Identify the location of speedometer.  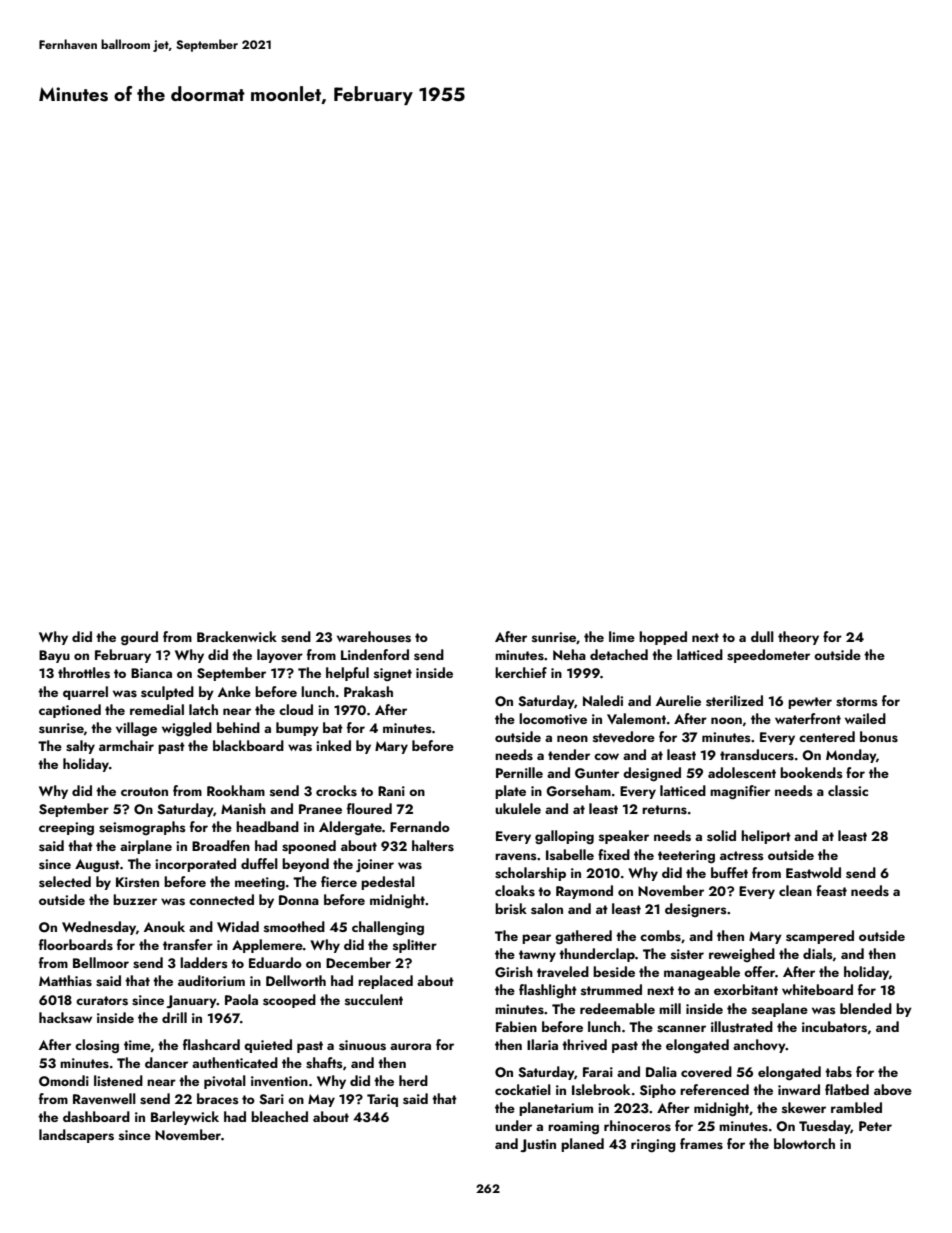
(768, 656).
